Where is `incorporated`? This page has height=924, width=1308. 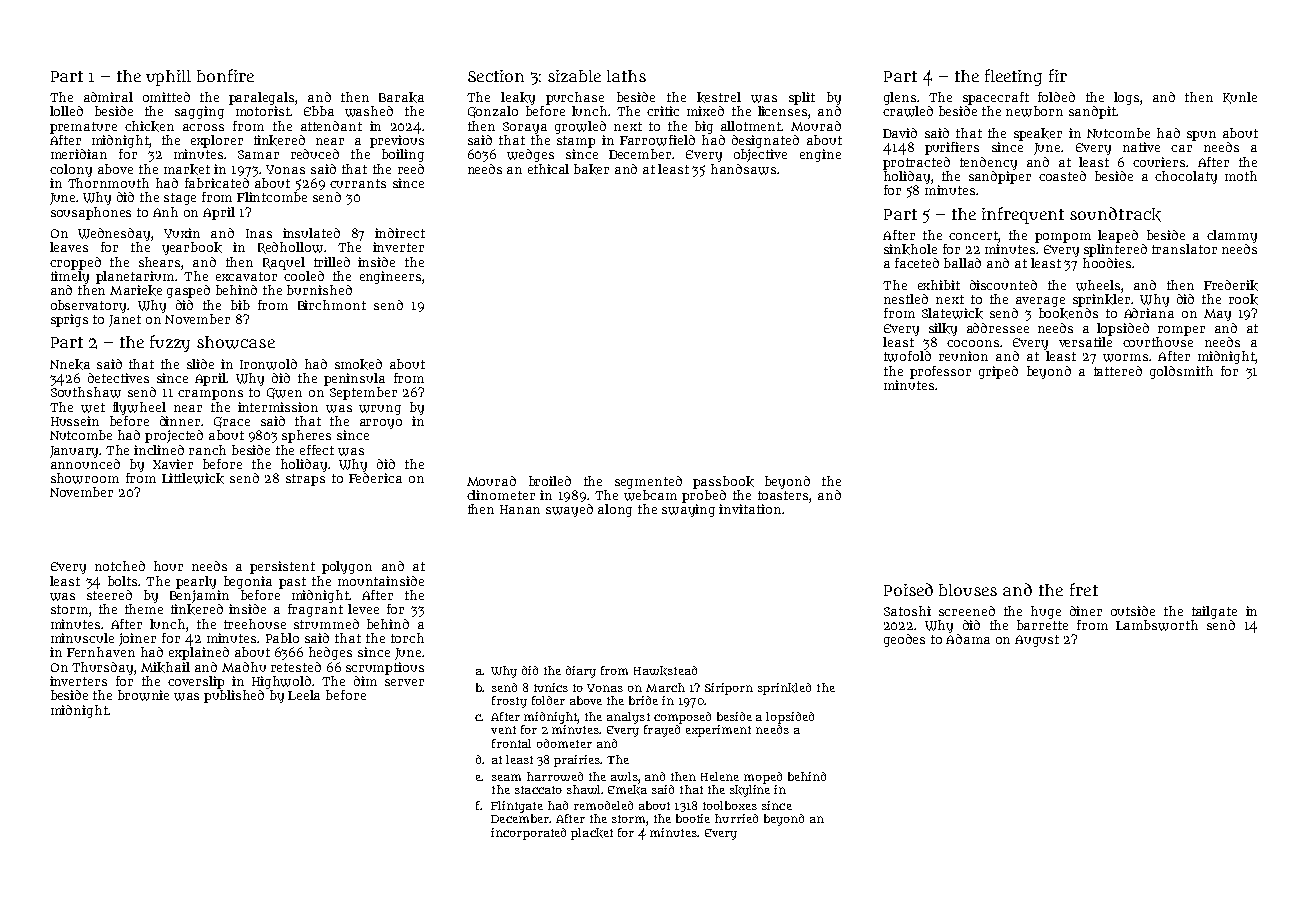
incorporated is located at coordinates (528, 834).
